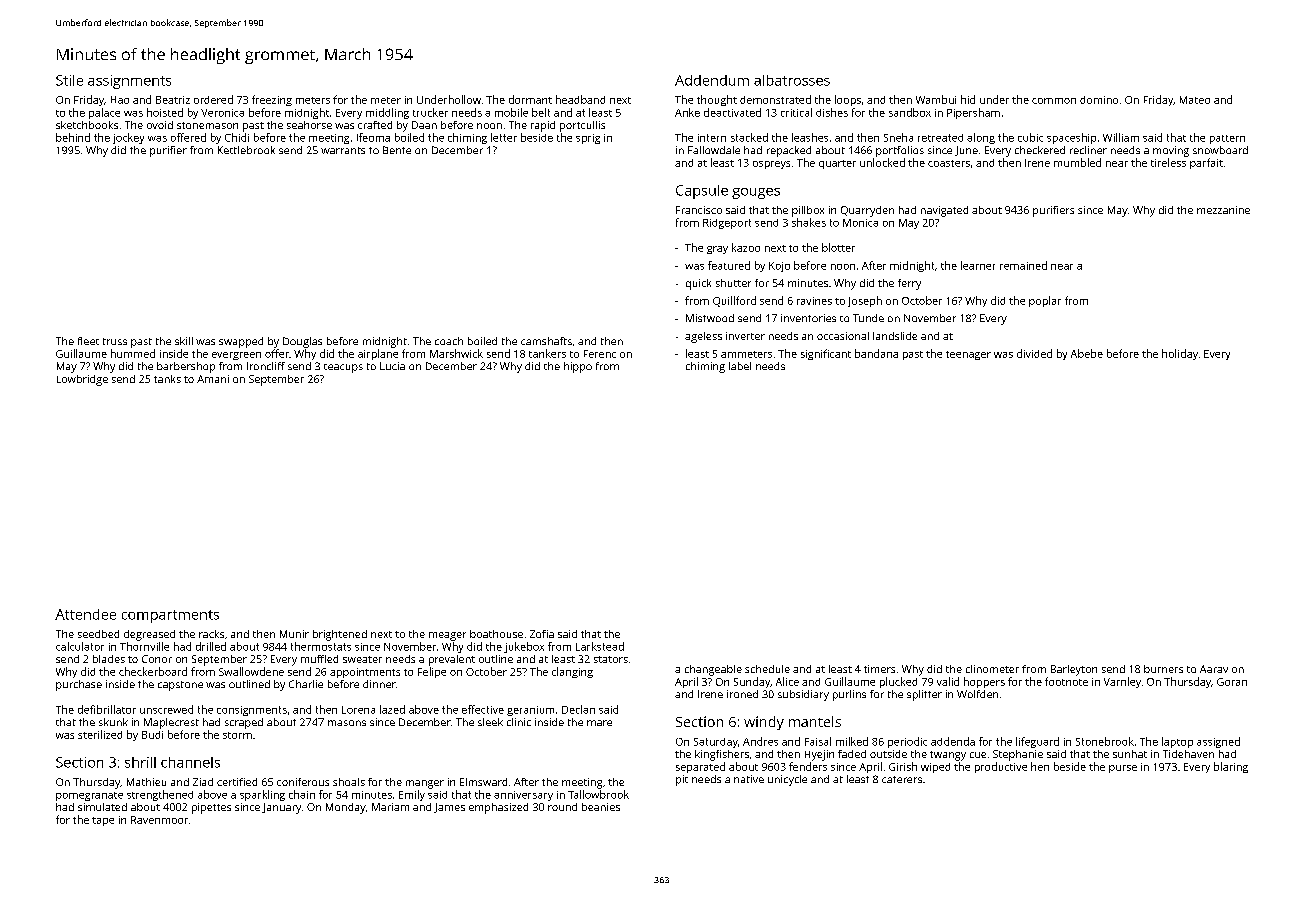  Describe the element at coordinates (1045, 301) in the image. I see `poplar` at that location.
